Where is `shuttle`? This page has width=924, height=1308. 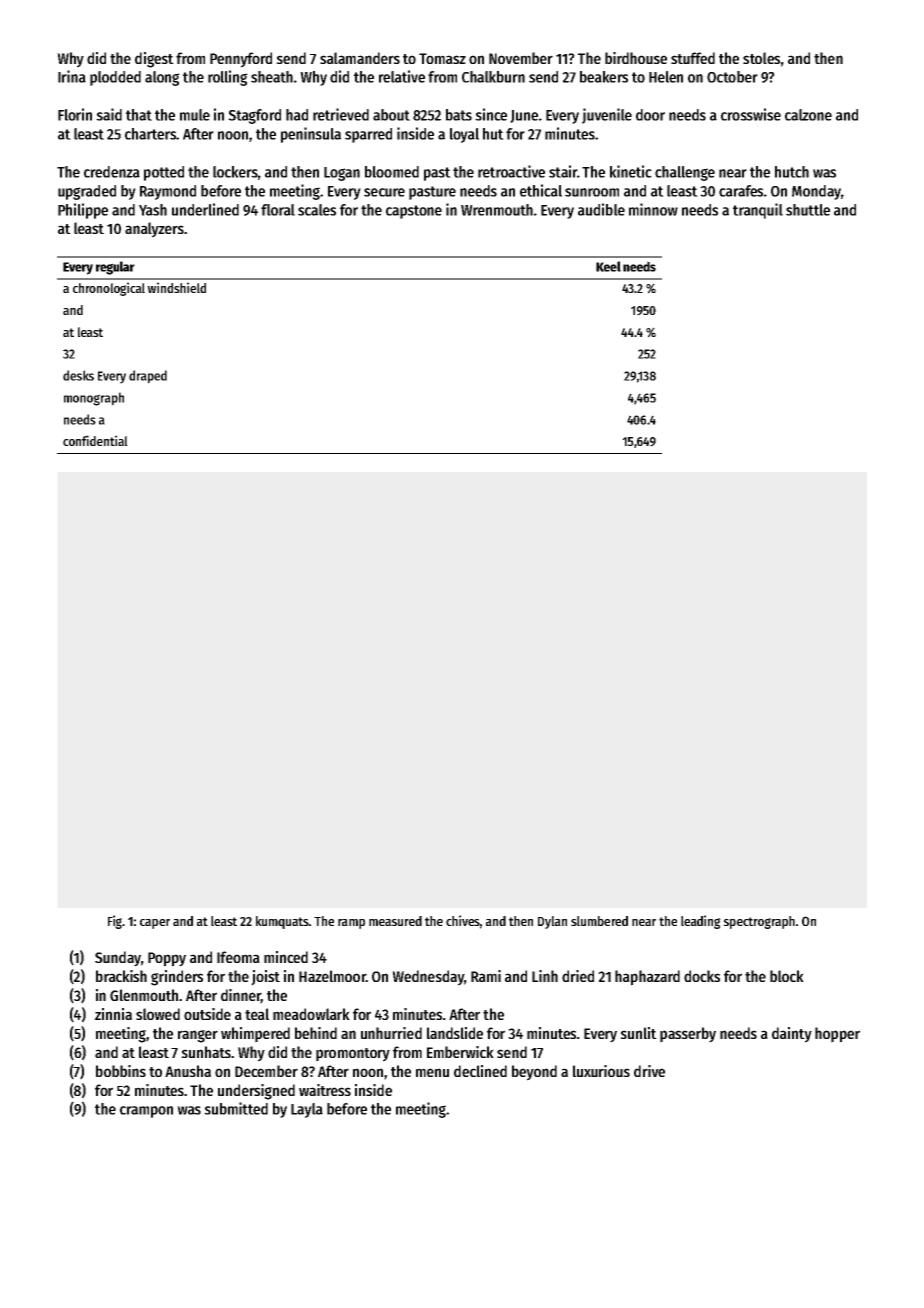
shuttle is located at coordinates (808, 210).
